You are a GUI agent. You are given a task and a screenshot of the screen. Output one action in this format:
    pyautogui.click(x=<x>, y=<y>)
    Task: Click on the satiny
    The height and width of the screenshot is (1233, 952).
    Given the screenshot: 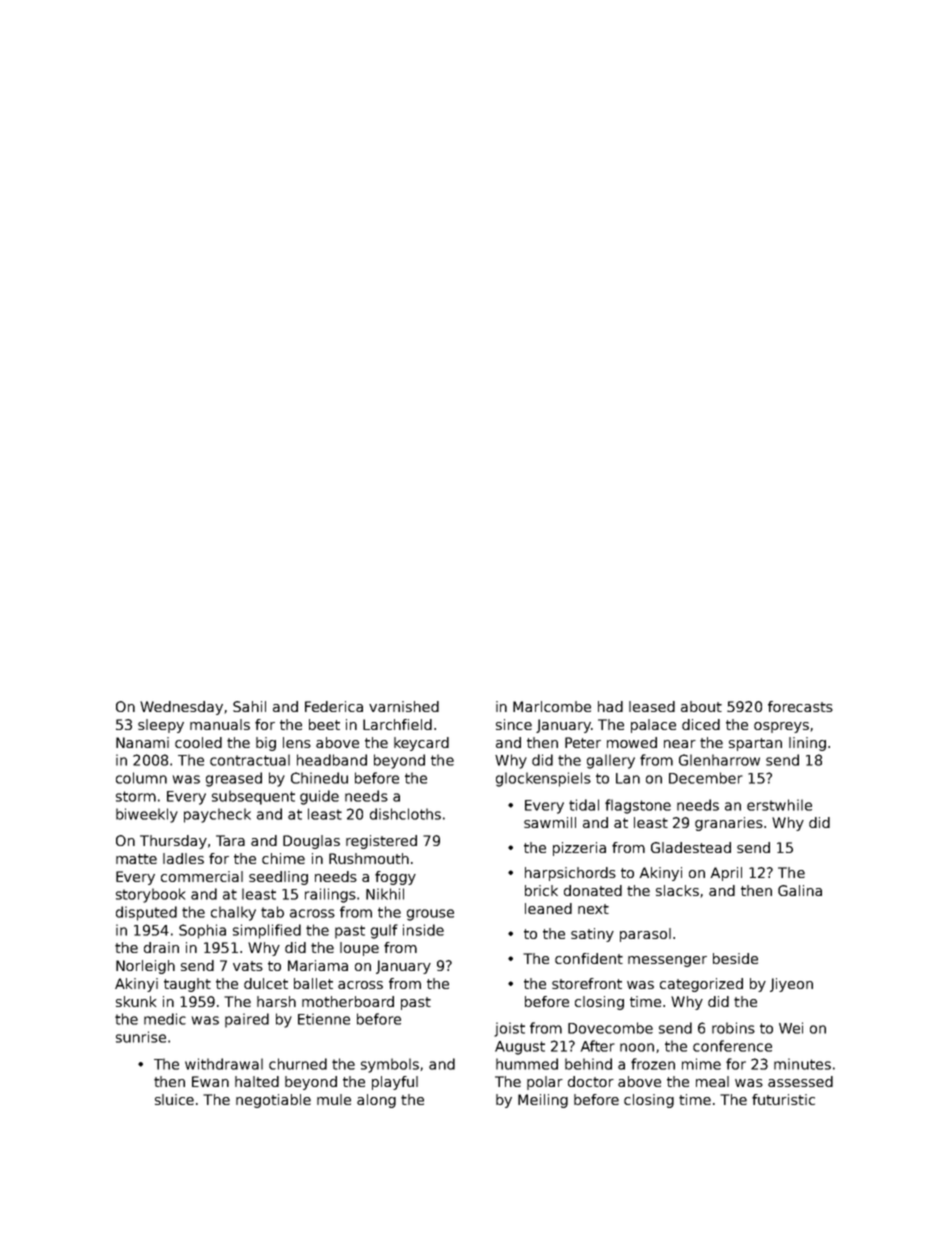 What is the action you would take?
    pyautogui.click(x=592, y=935)
